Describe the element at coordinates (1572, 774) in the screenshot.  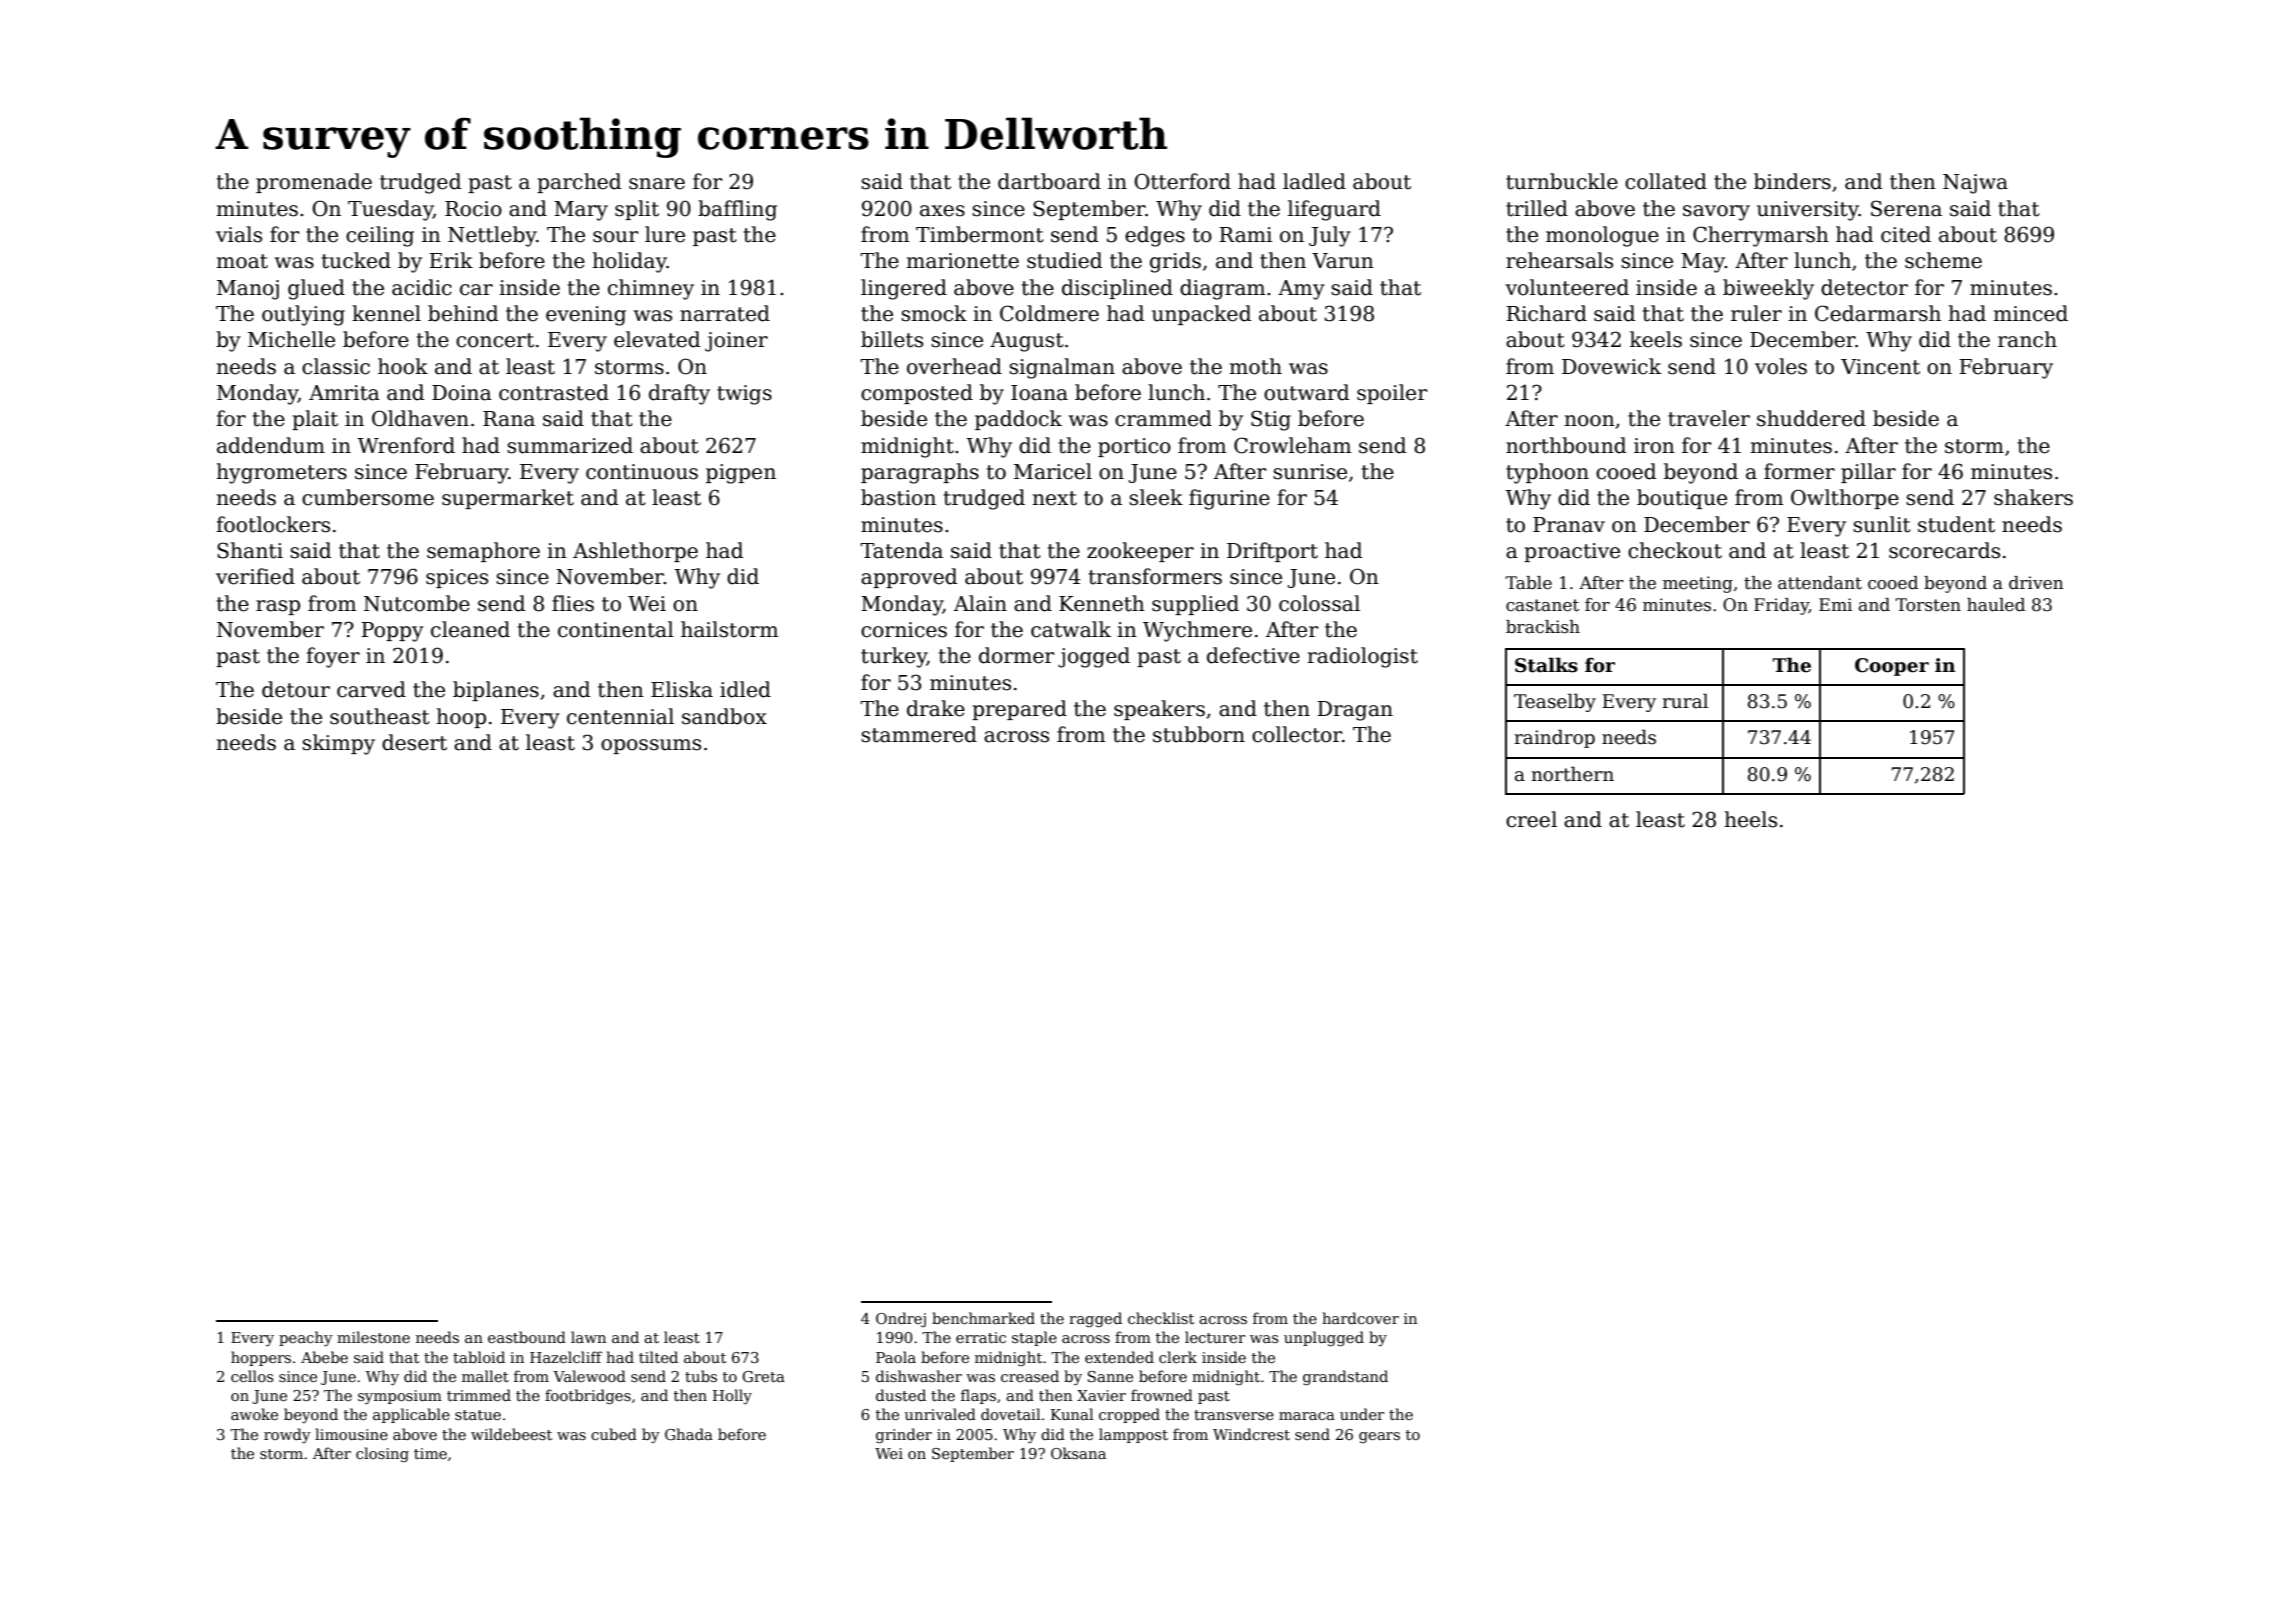
I see `northern` at that location.
